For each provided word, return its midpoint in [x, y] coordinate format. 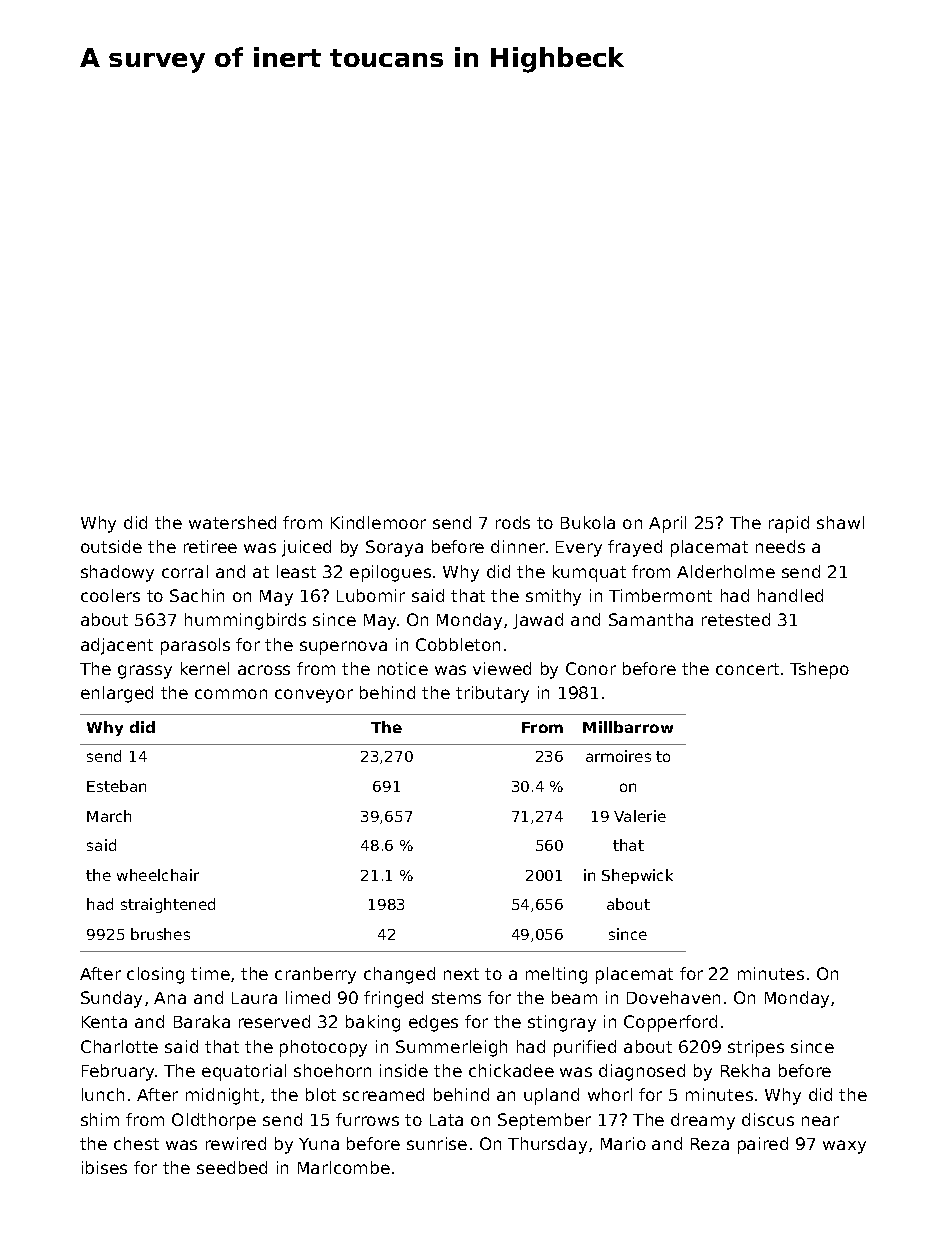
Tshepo [819, 670]
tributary [492, 694]
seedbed [232, 1167]
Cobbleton [458, 644]
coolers [110, 595]
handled [790, 595]
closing [155, 975]
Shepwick [637, 876]
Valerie [640, 816]
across [264, 670]
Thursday [547, 1145]
